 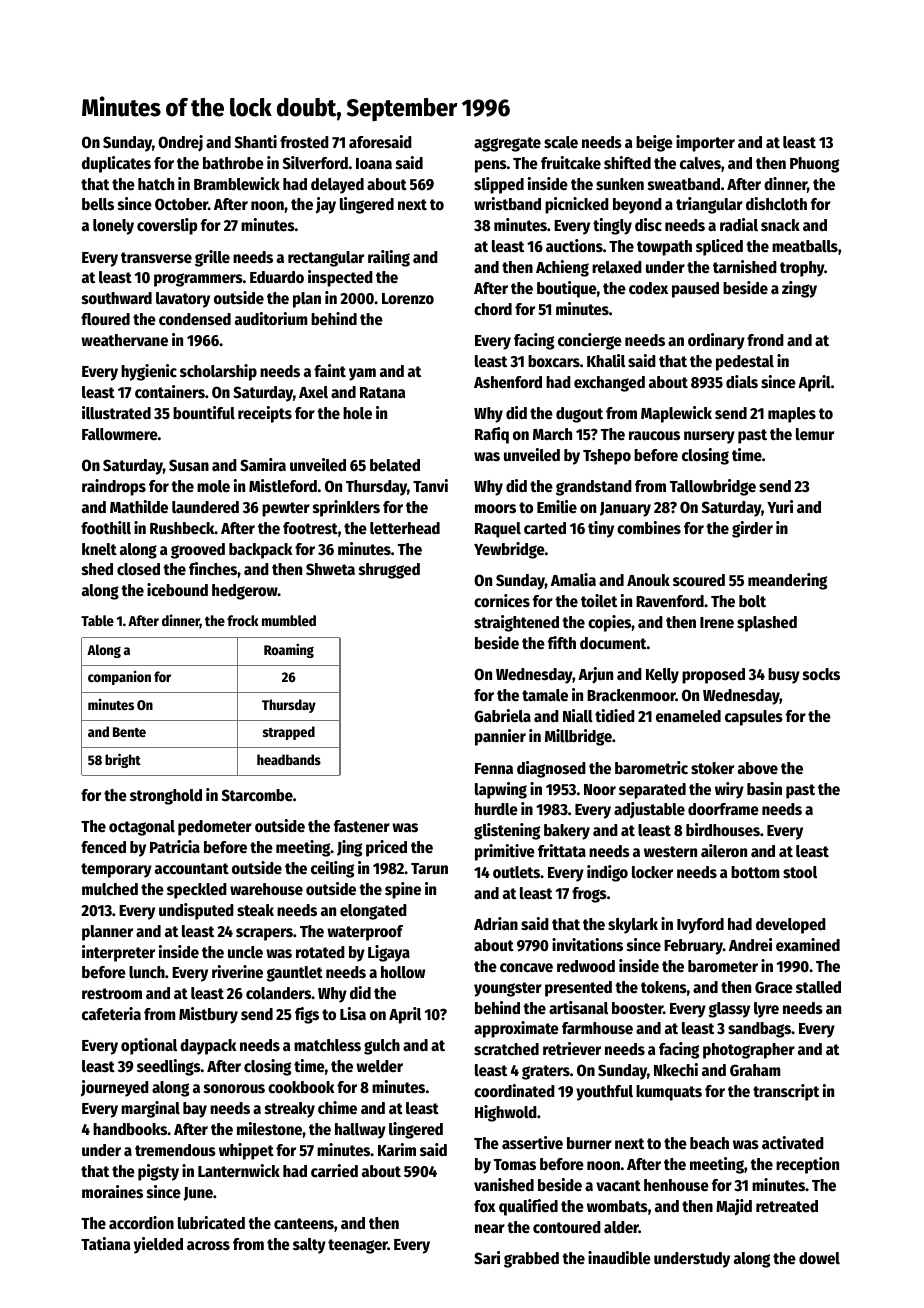 What do you see at coordinates (494, 769) in the document?
I see `Fenna` at bounding box center [494, 769].
